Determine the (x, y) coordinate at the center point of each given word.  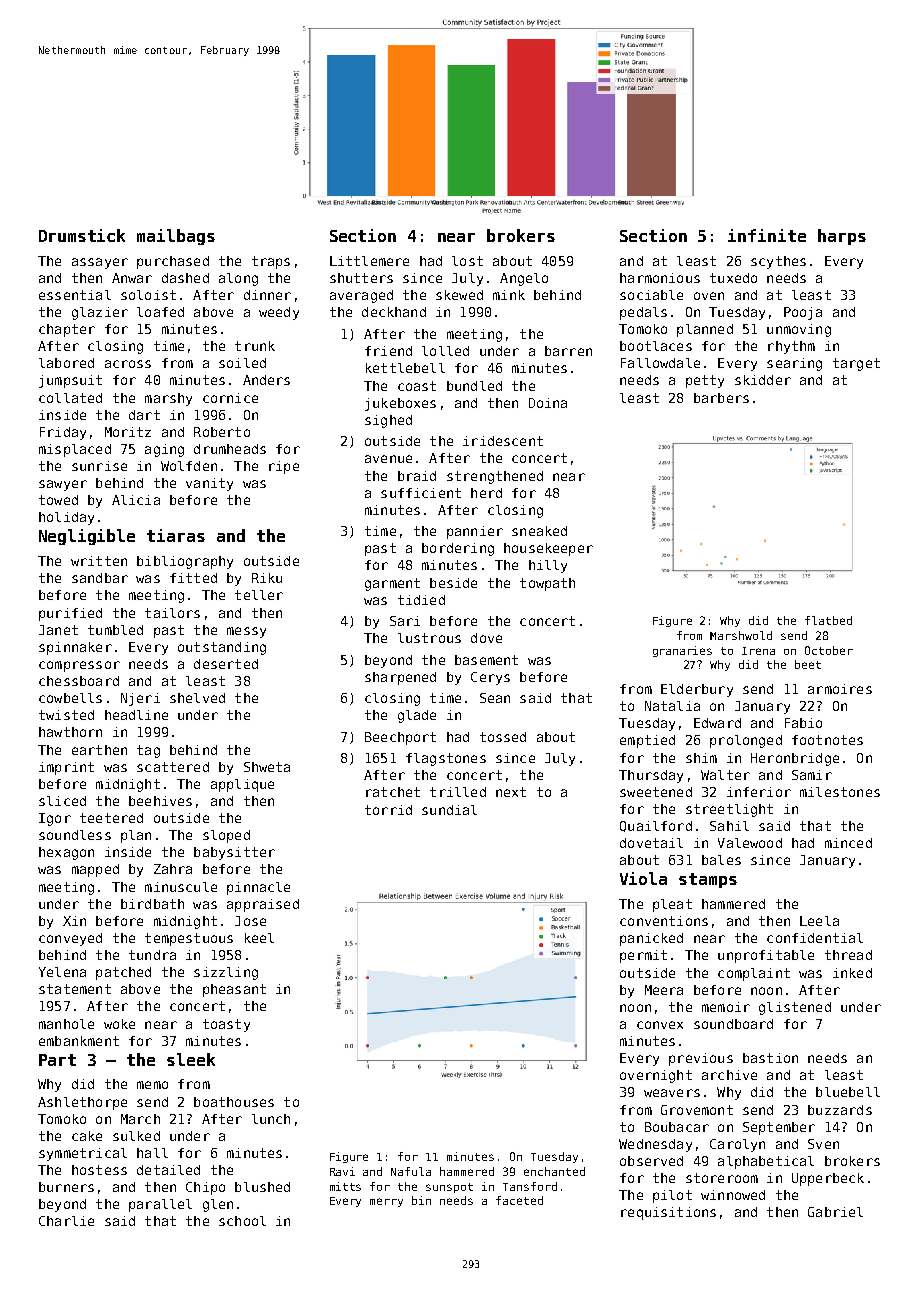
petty (705, 381)
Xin (74, 921)
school (242, 1221)
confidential (815, 938)
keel (259, 938)
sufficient (421, 493)
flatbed (828, 620)
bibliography (185, 562)
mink (509, 295)
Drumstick (82, 235)
